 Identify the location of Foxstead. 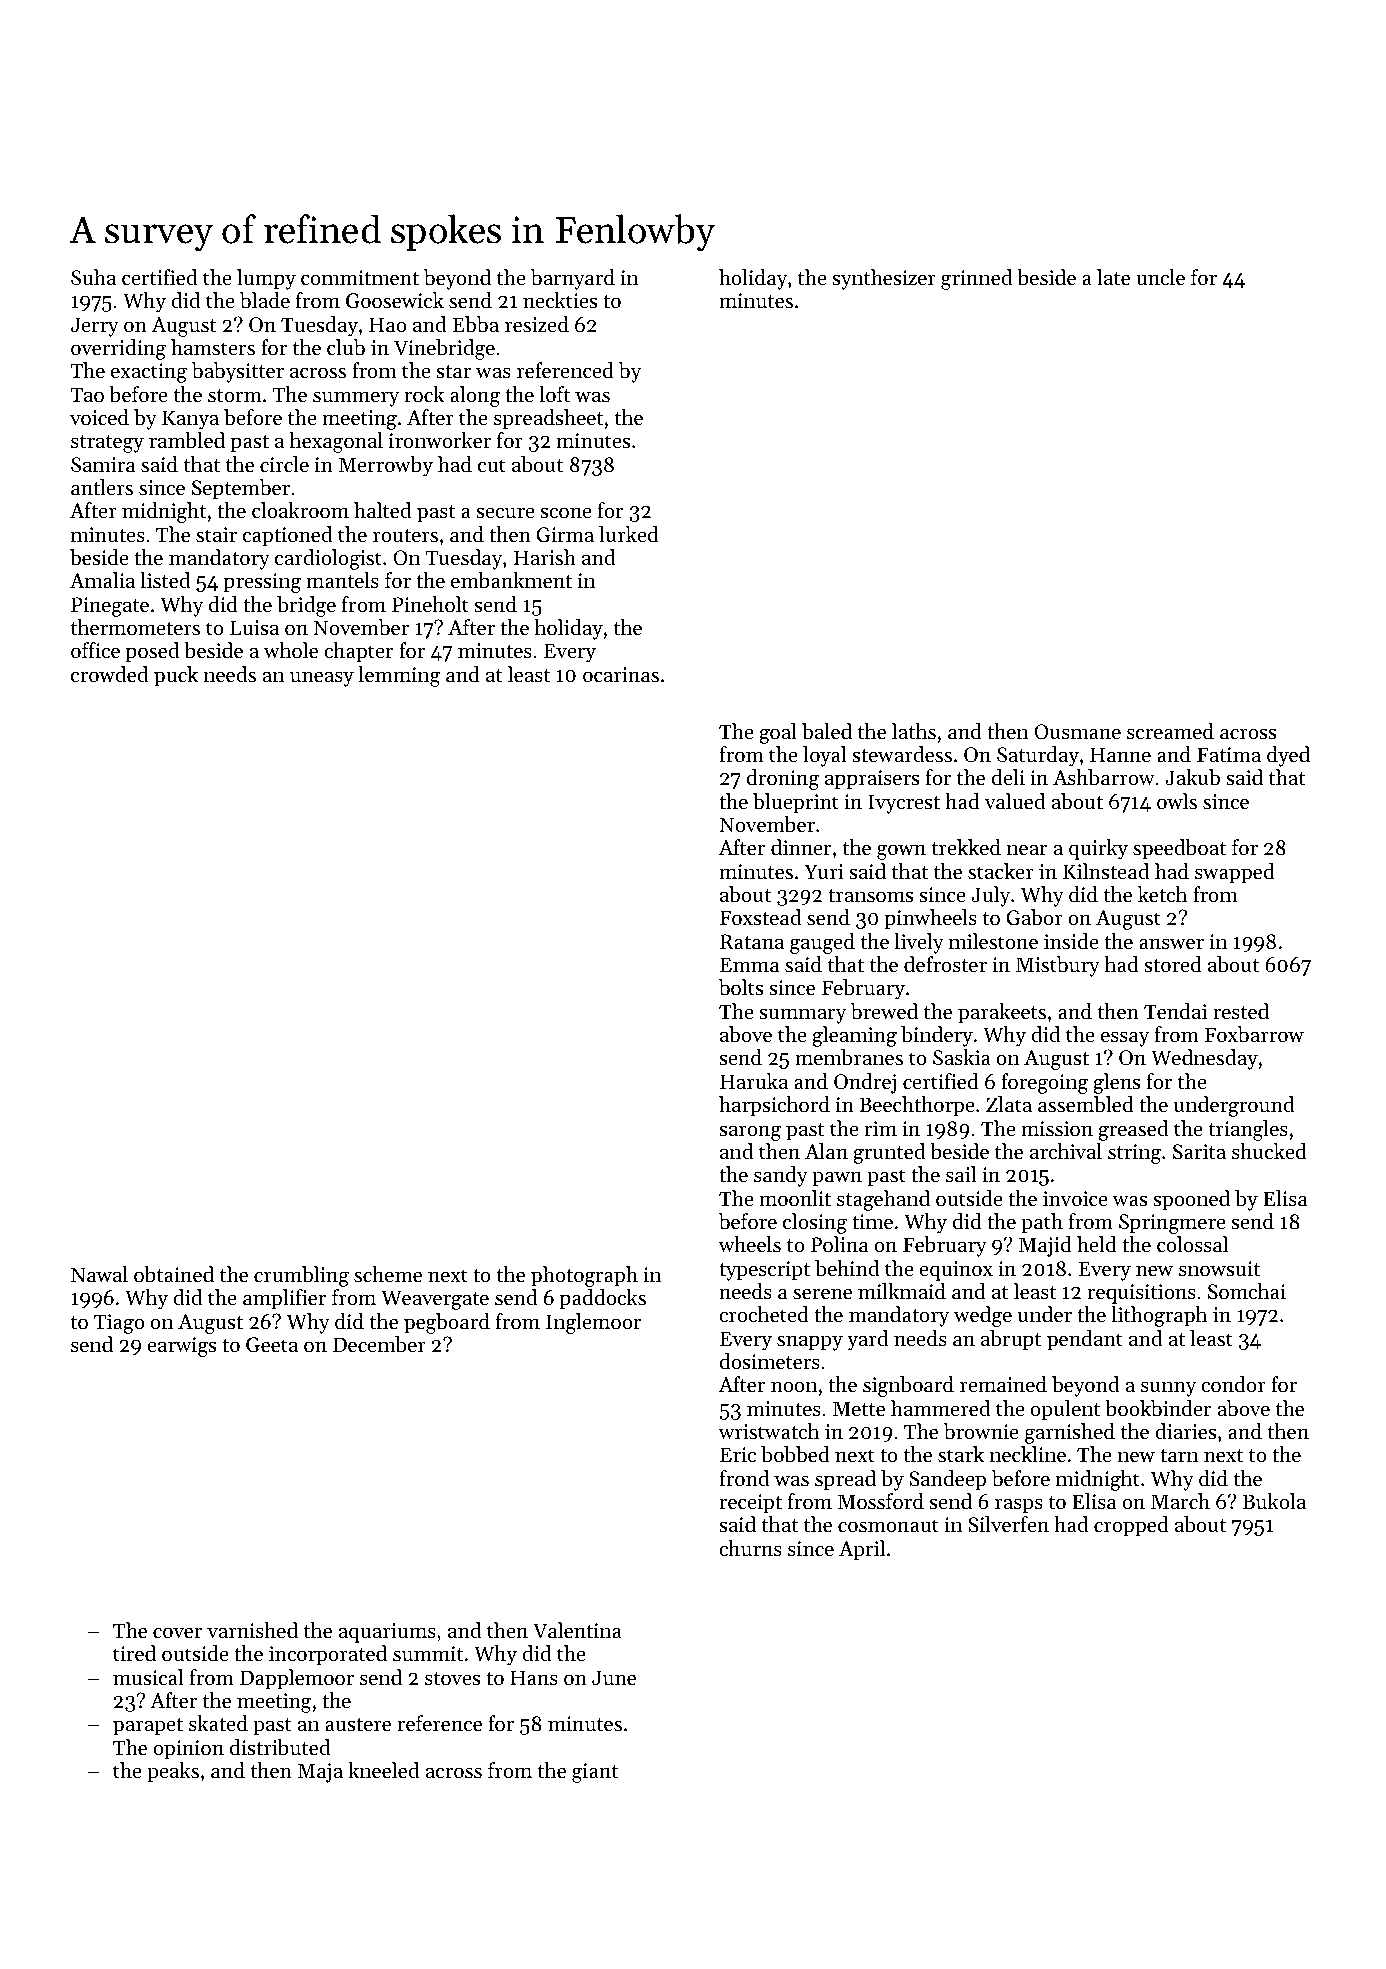
(760, 917).
